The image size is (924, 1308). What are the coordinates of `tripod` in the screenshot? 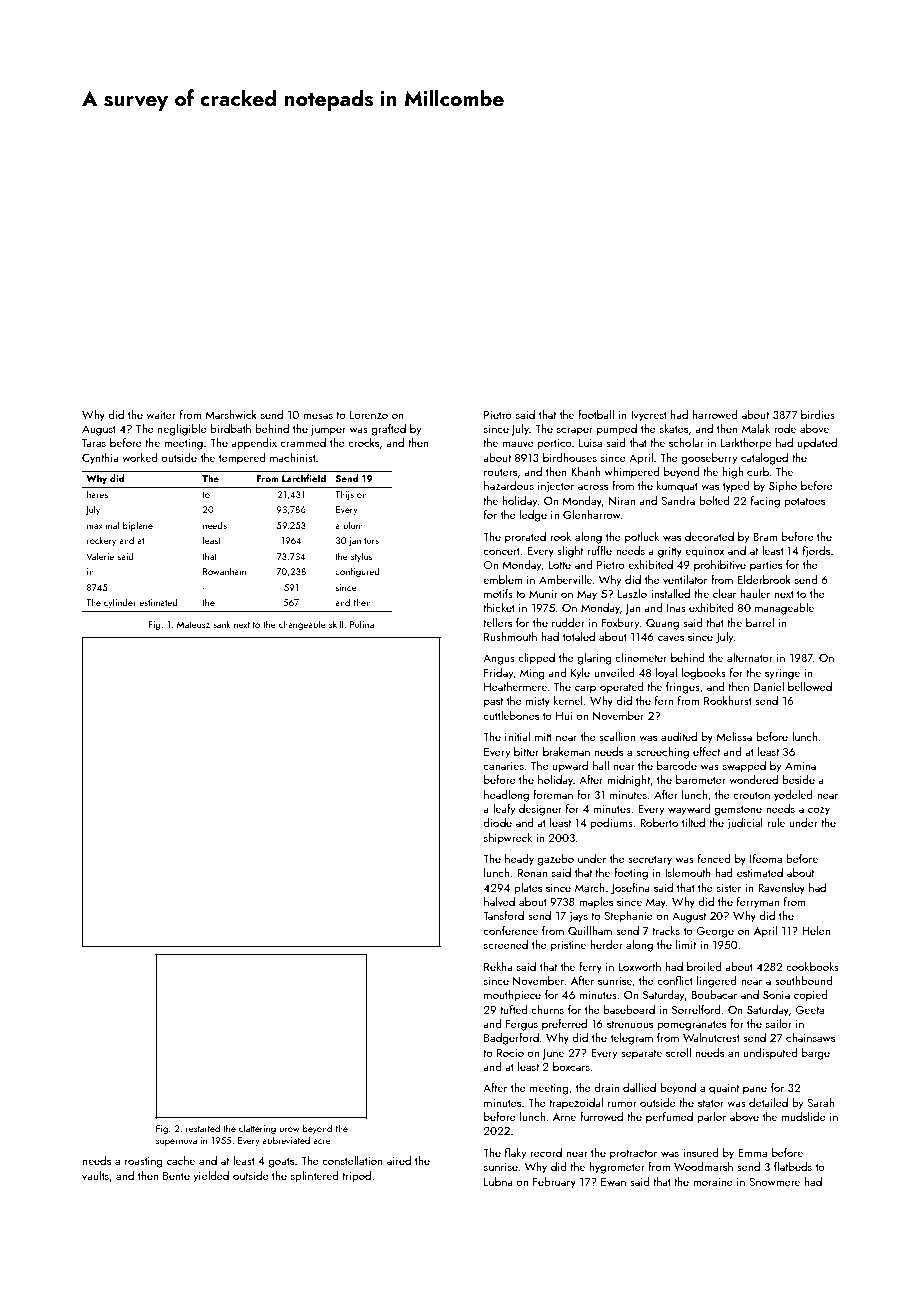 It's located at (356, 1177).
